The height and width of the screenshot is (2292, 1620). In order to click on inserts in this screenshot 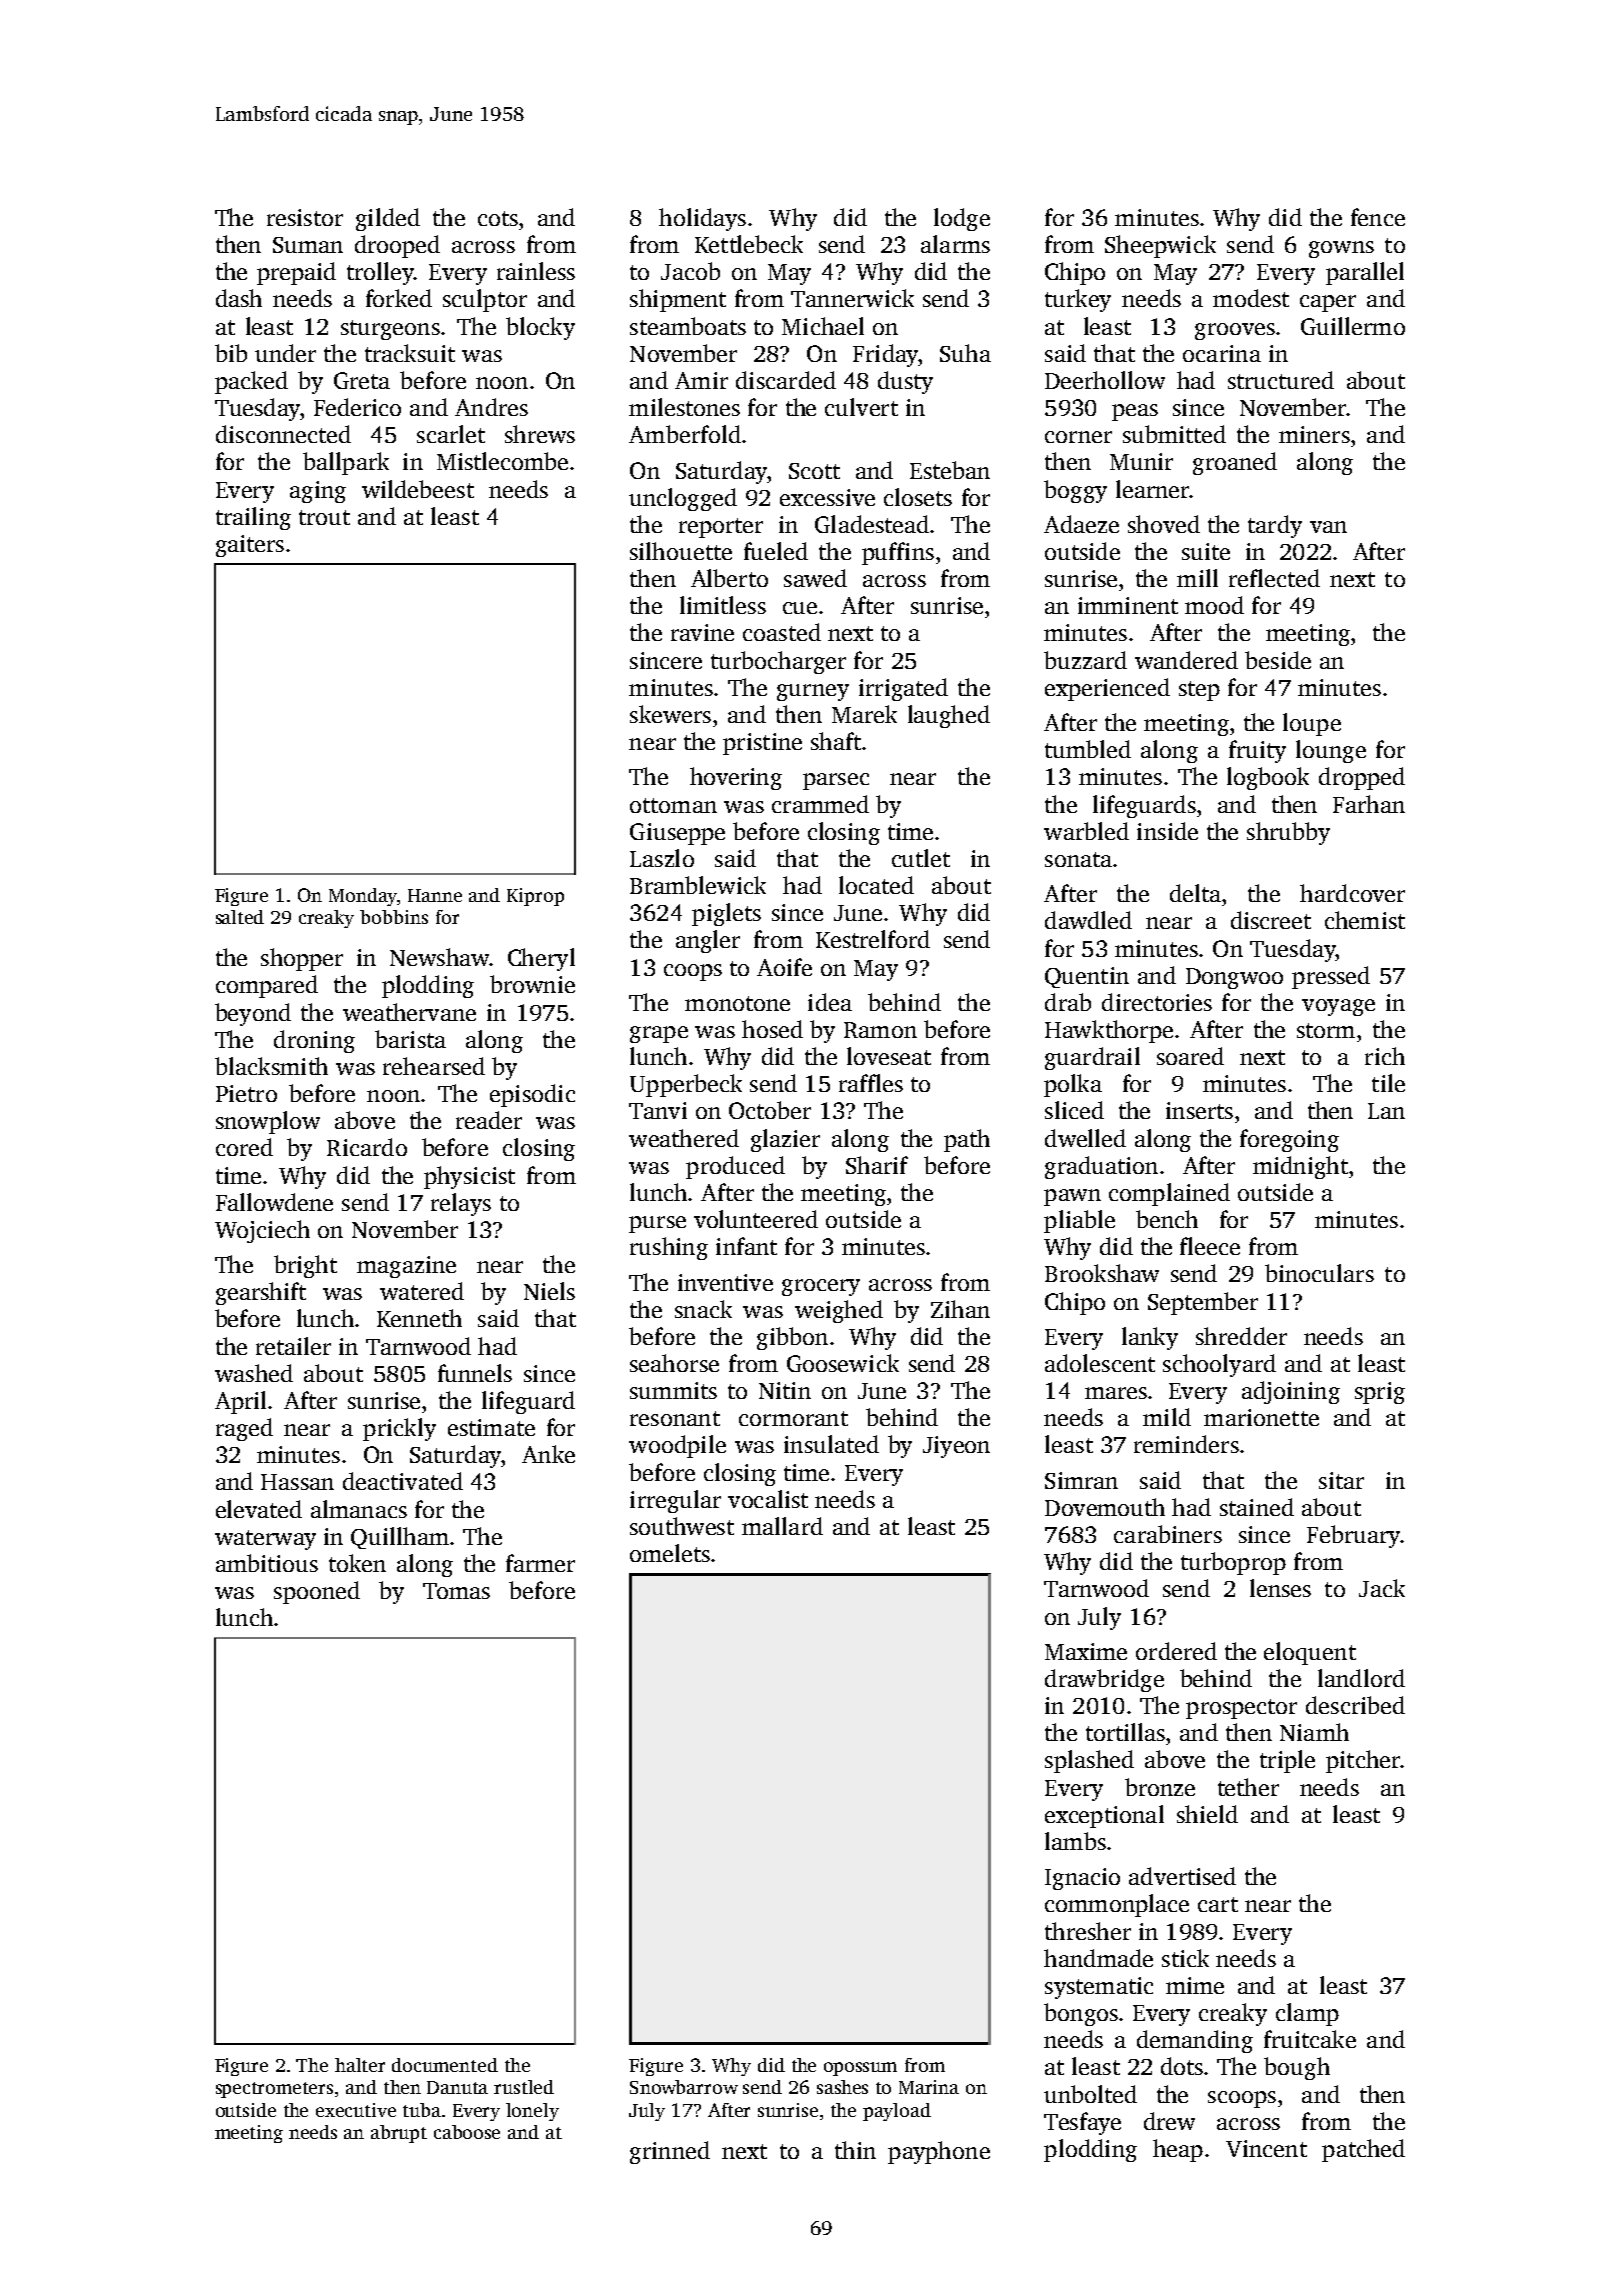, I will do `click(1199, 1110)`.
